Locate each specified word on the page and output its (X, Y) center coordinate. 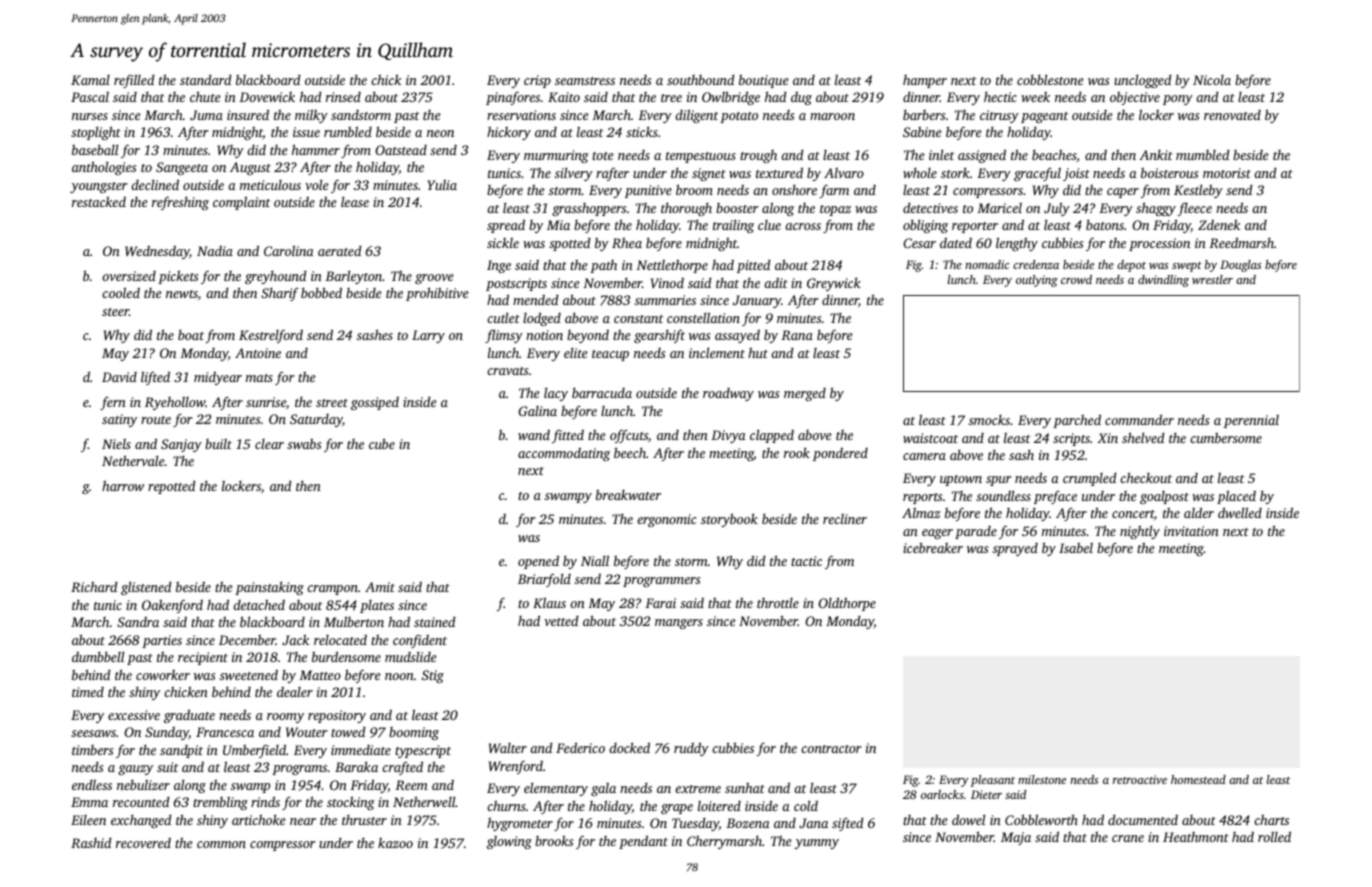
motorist (1227, 173)
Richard (94, 586)
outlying (1037, 281)
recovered (143, 842)
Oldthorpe (847, 604)
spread (506, 226)
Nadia (215, 250)
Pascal (90, 97)
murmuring (556, 156)
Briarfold (544, 580)
